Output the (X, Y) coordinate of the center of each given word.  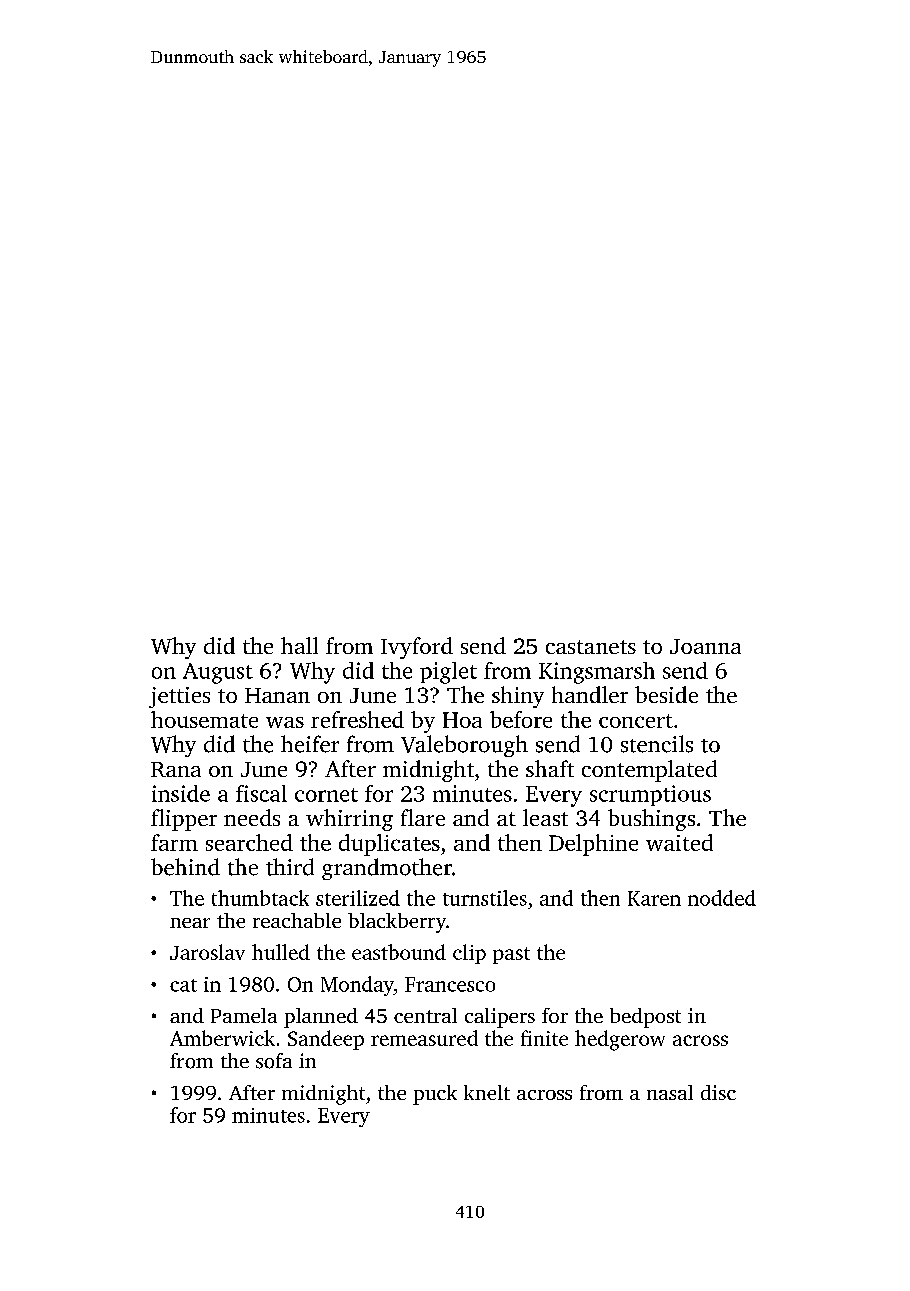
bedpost (645, 1018)
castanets (591, 647)
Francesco (450, 984)
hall (299, 645)
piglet (448, 673)
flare (423, 817)
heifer (310, 744)
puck (435, 1095)
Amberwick (222, 1038)
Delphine (593, 845)
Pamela (244, 1015)
